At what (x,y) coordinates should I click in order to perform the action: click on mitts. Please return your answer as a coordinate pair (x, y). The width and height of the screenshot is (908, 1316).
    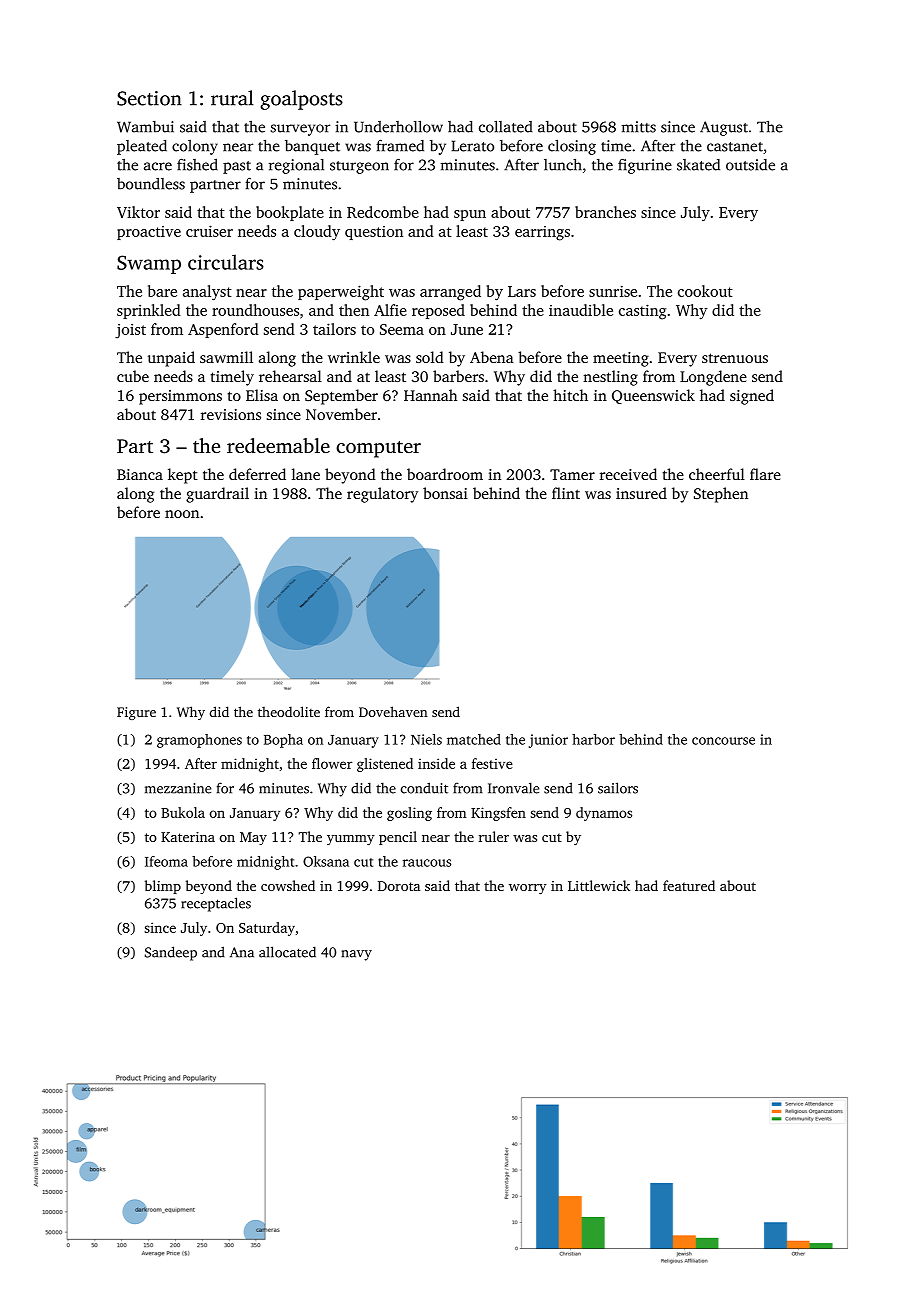
    Looking at the image, I should click on (639, 127).
